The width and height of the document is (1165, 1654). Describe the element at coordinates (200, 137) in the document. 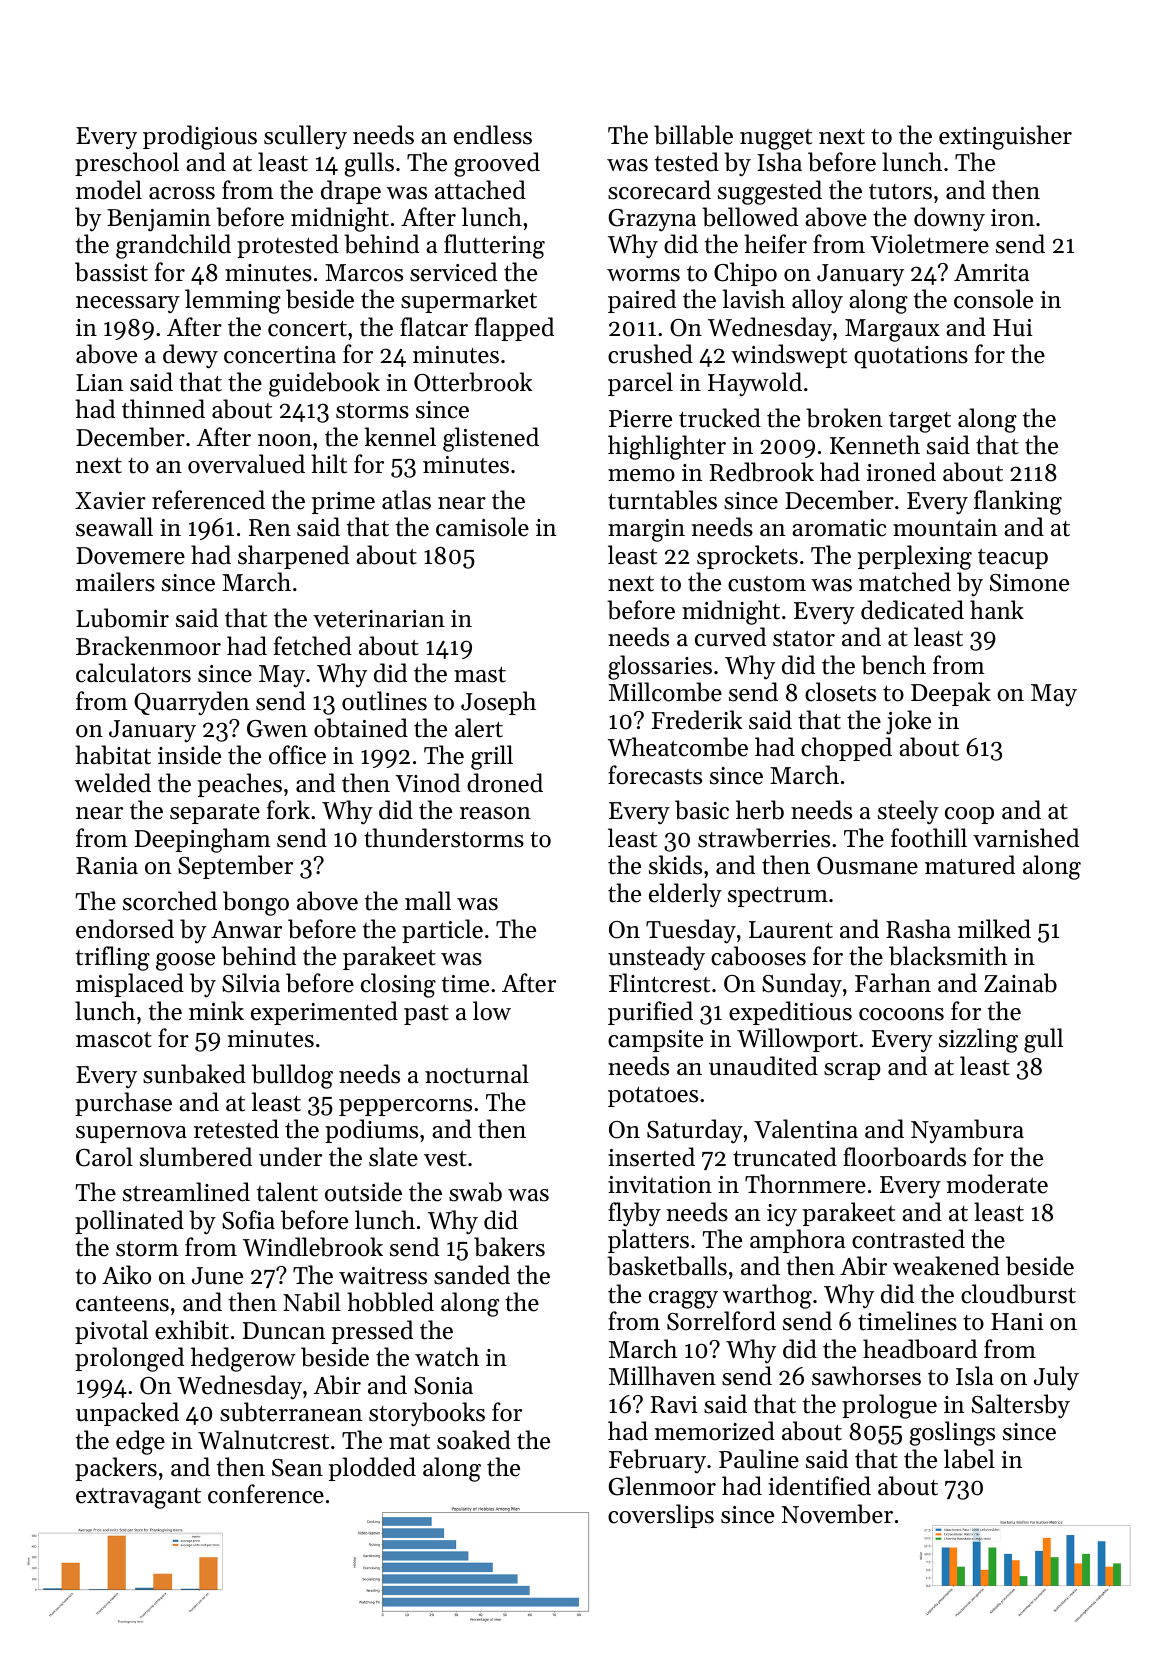

I see `prodigious` at that location.
